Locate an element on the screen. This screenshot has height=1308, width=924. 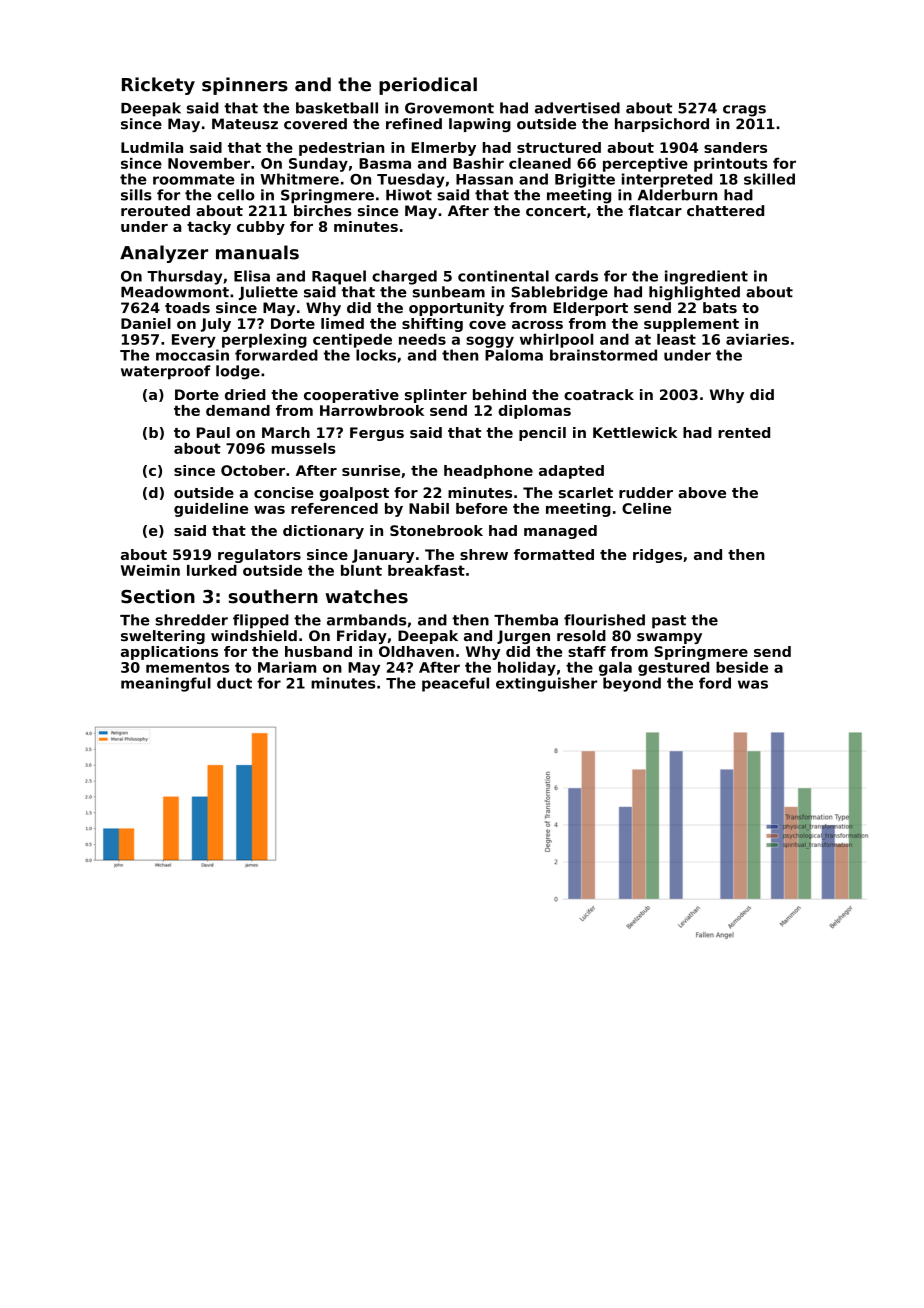
behind is located at coordinates (499, 394).
